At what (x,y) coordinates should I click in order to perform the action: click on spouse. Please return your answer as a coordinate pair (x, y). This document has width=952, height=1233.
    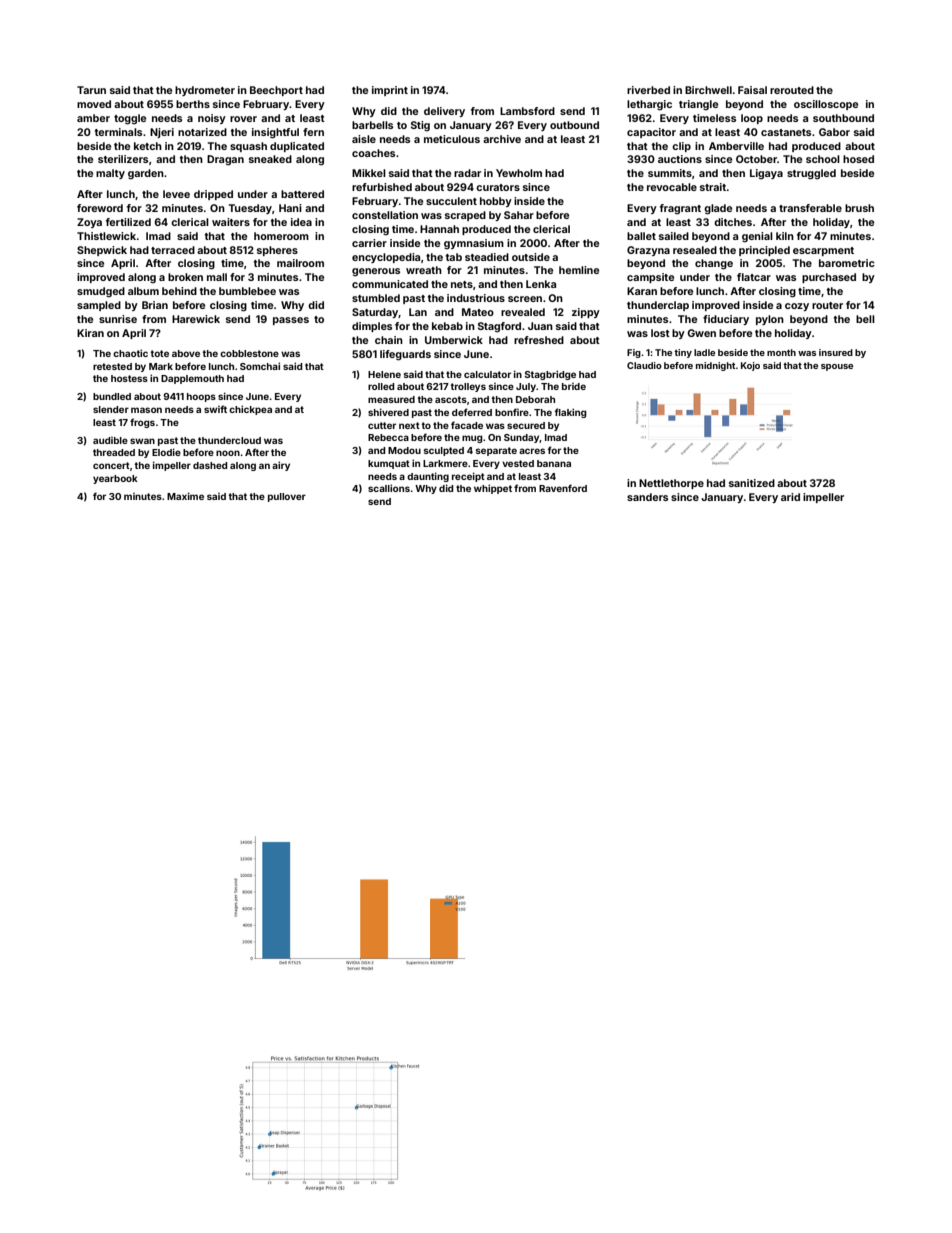
    Looking at the image, I should click on (837, 367).
